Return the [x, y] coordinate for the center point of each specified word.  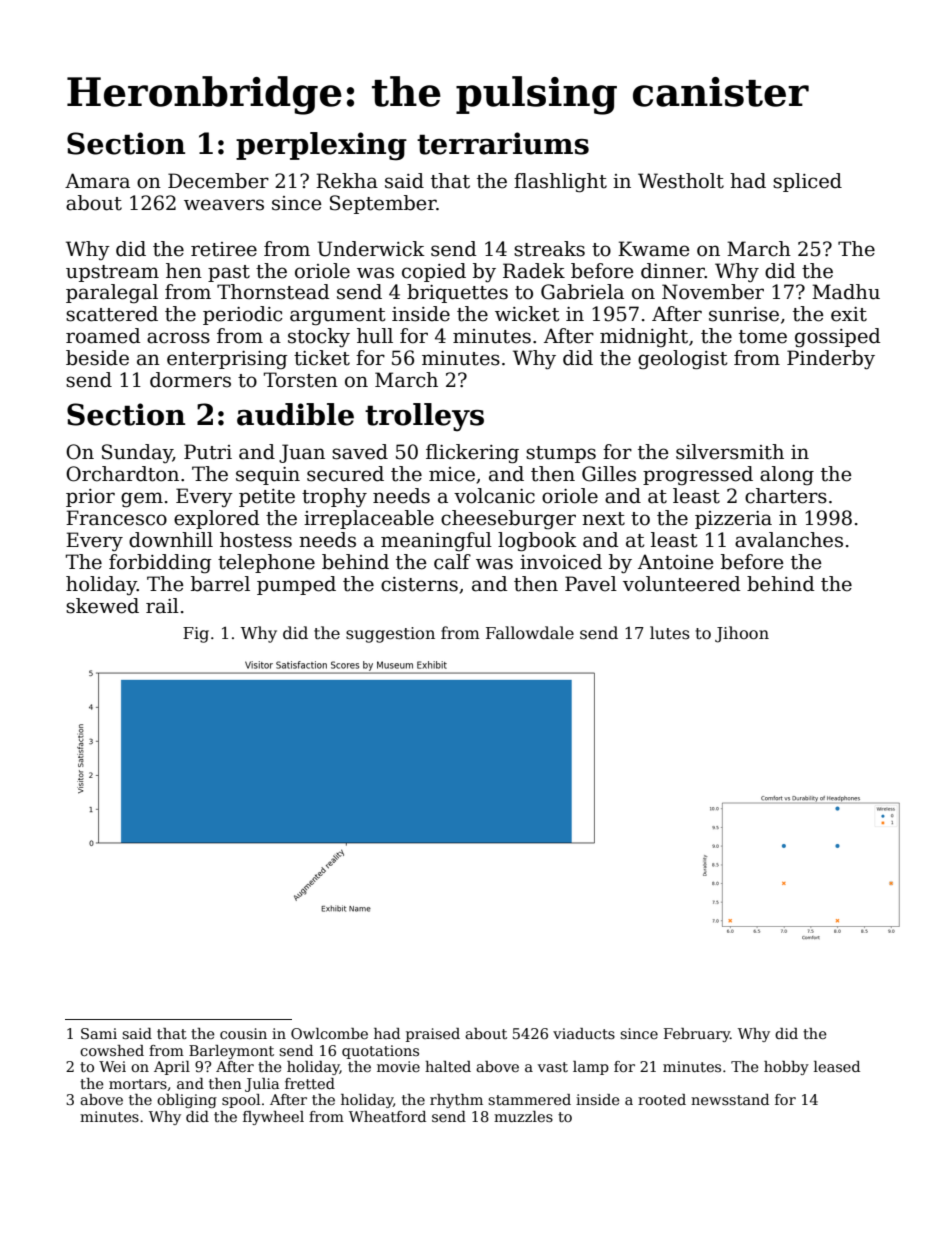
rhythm [456, 1101]
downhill [171, 540]
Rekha [347, 181]
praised [433, 1035]
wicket [527, 314]
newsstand [730, 1099]
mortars [138, 1084]
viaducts [584, 1033]
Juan [302, 453]
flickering [472, 454]
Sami [99, 1033]
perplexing [321, 146]
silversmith [730, 452]
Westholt [681, 181]
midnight [644, 337]
